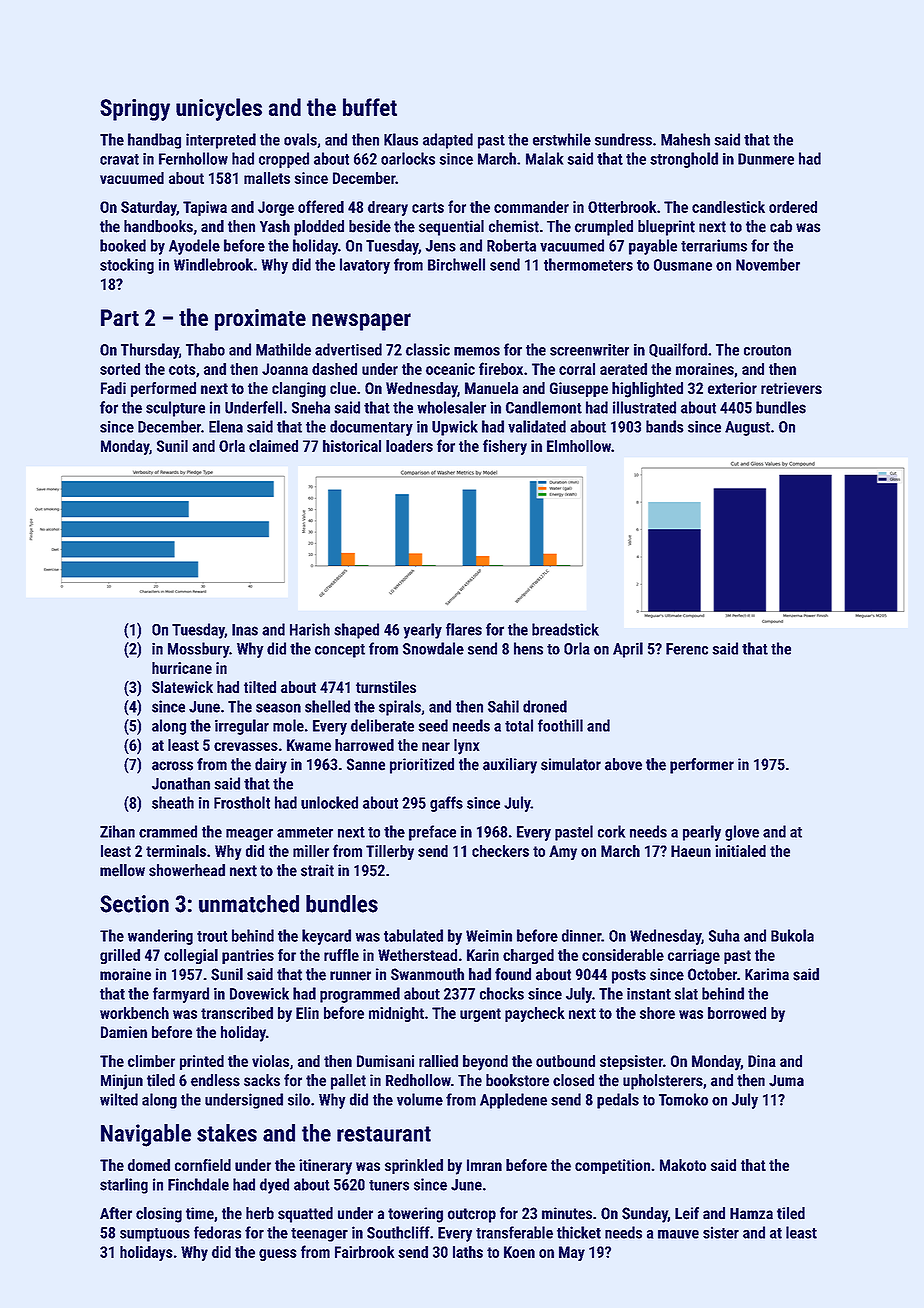 This image has width=924, height=1308. What do you see at coordinates (742, 833) in the image?
I see `glove` at bounding box center [742, 833].
